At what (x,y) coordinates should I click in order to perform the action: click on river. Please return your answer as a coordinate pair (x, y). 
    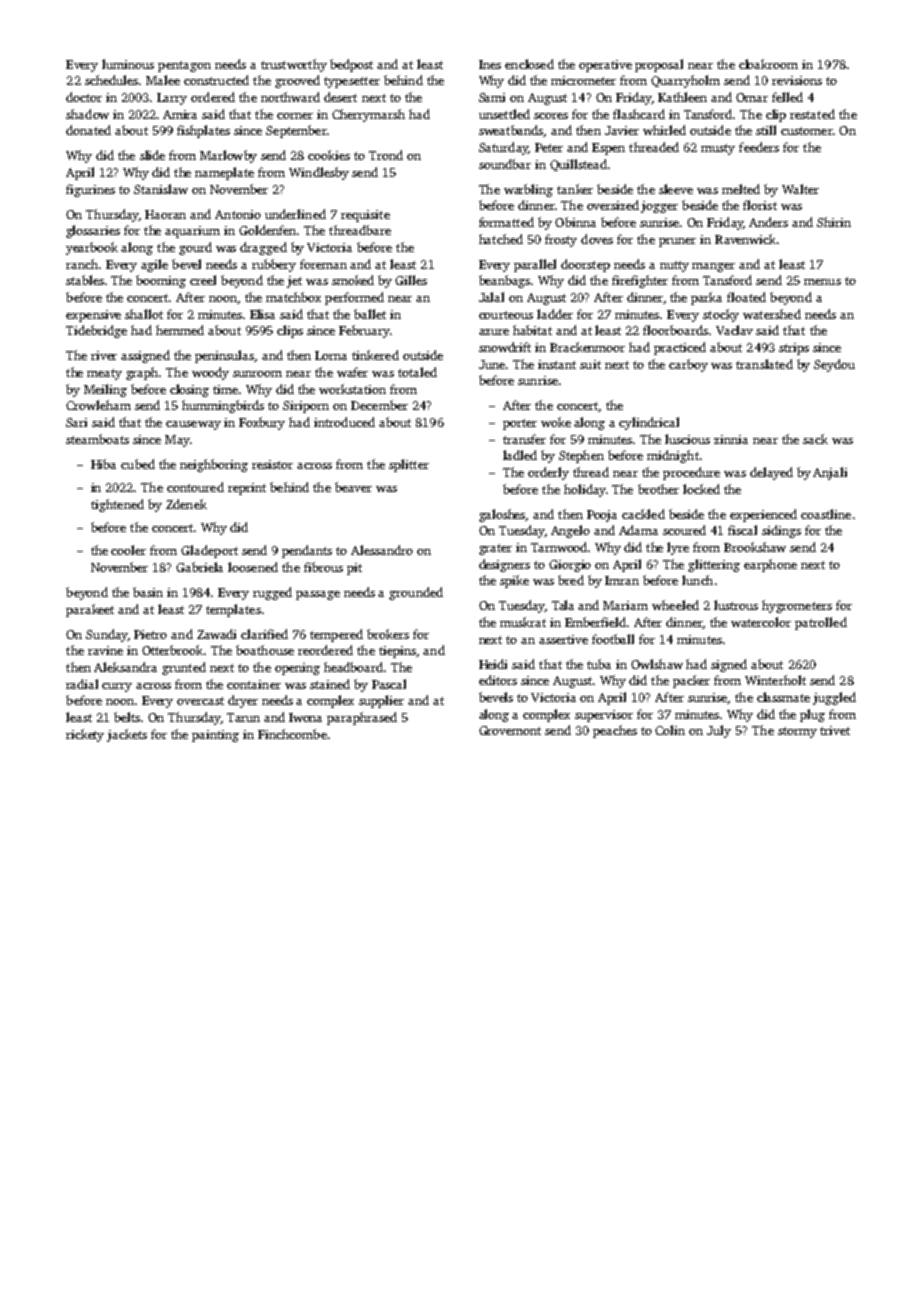
    Looking at the image, I should click on (104, 355).
